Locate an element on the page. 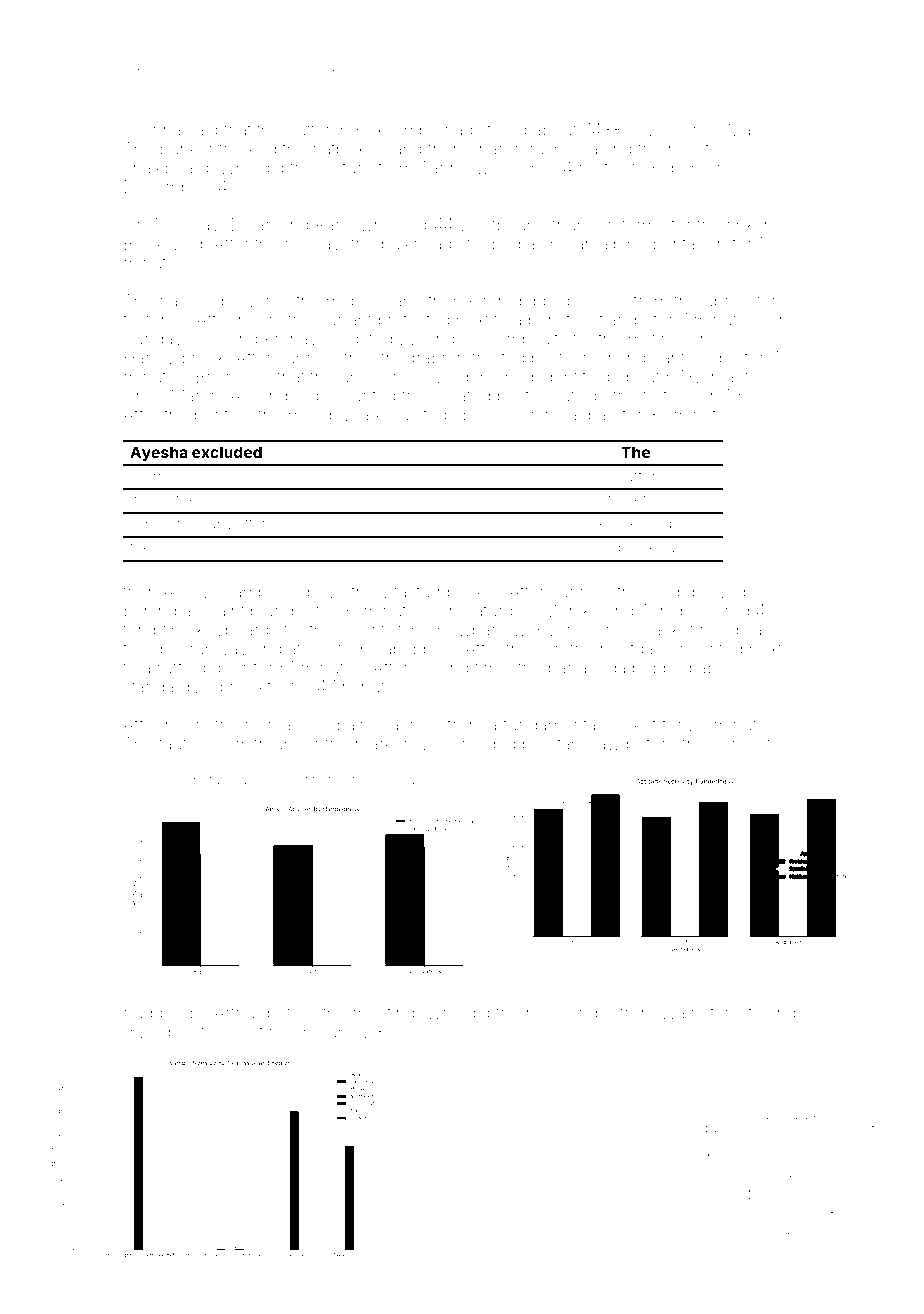  messenger is located at coordinates (570, 1016).
